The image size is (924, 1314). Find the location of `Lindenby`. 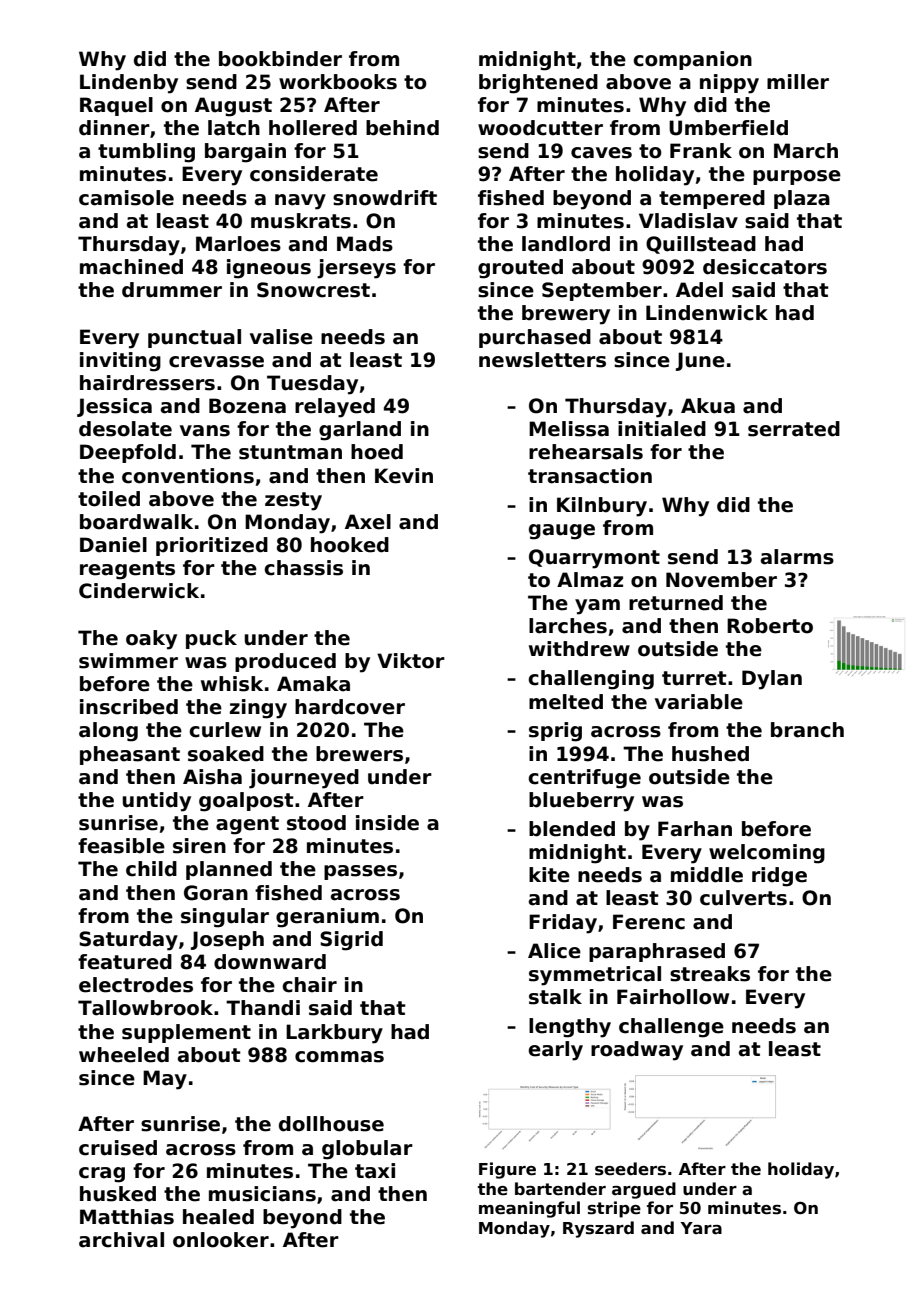

Lindenby is located at coordinates (129, 84).
